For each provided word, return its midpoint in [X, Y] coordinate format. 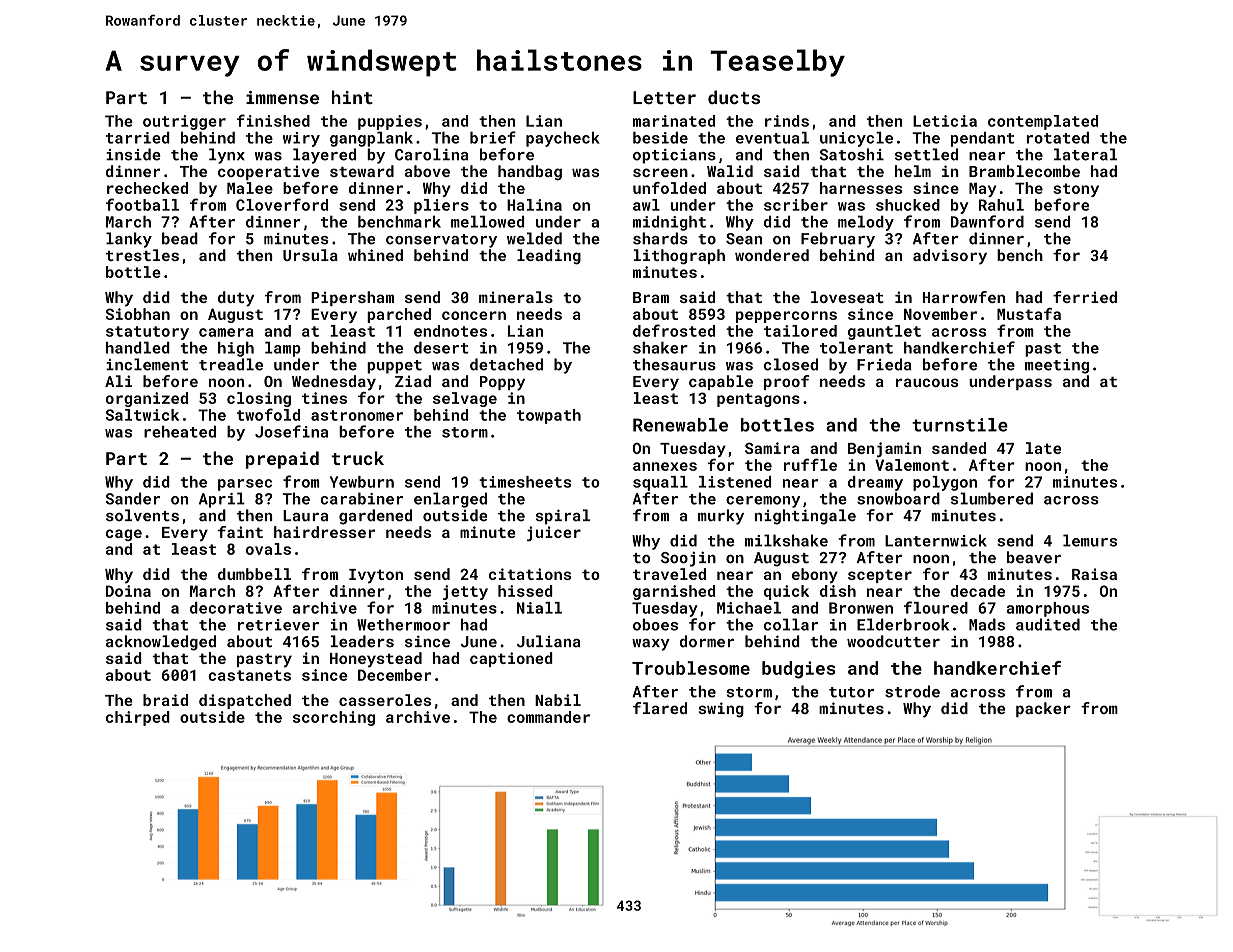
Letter [664, 97]
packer [1043, 709]
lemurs [1090, 540]
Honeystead [376, 659]
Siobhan [138, 314]
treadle [231, 364]
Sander [133, 498]
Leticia [945, 121]
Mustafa [1029, 314]
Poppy [502, 383]
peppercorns [786, 317]
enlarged [450, 500]
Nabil [558, 700]
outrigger [184, 122]
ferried [1085, 297]
